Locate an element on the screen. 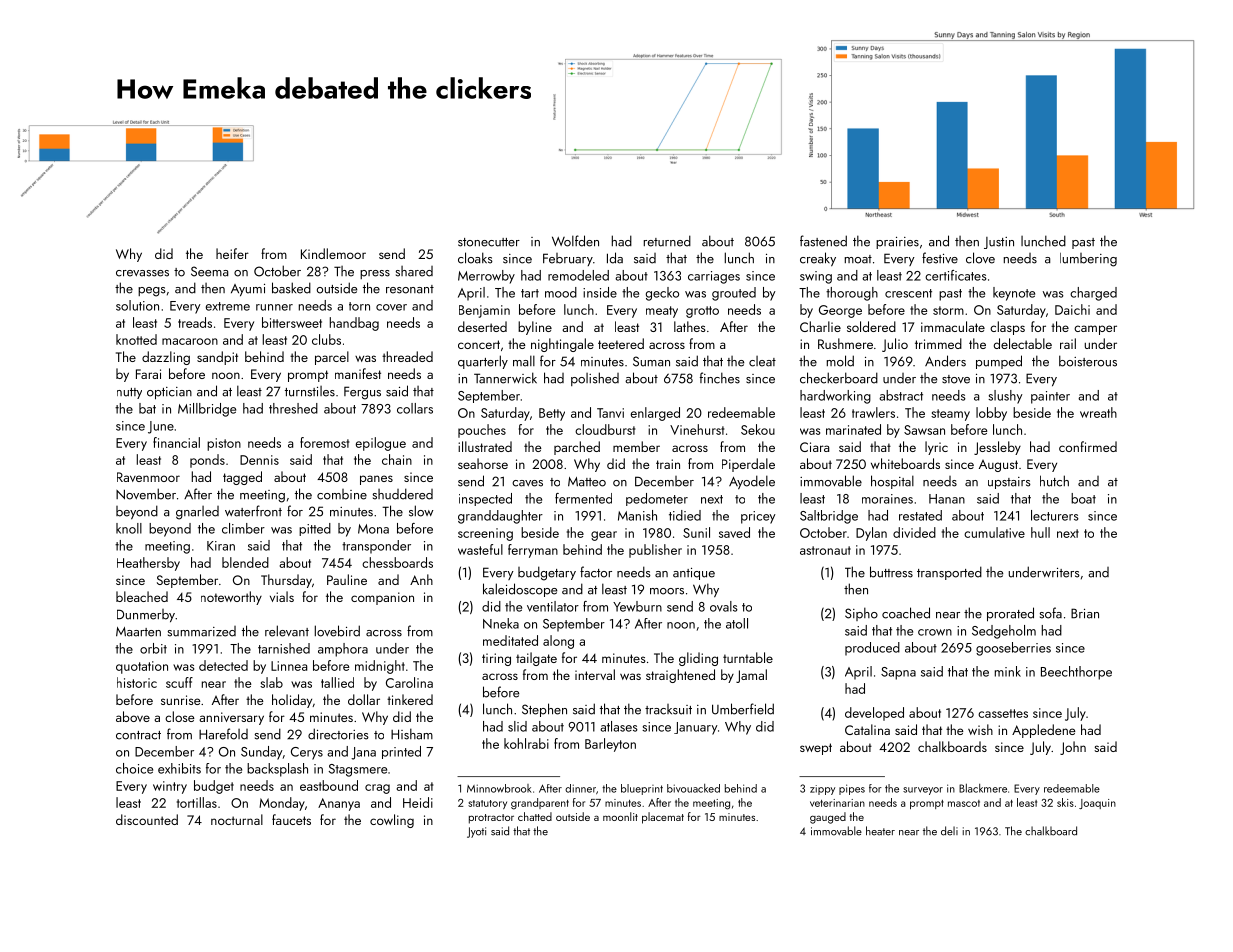  knotted is located at coordinates (136, 339).
